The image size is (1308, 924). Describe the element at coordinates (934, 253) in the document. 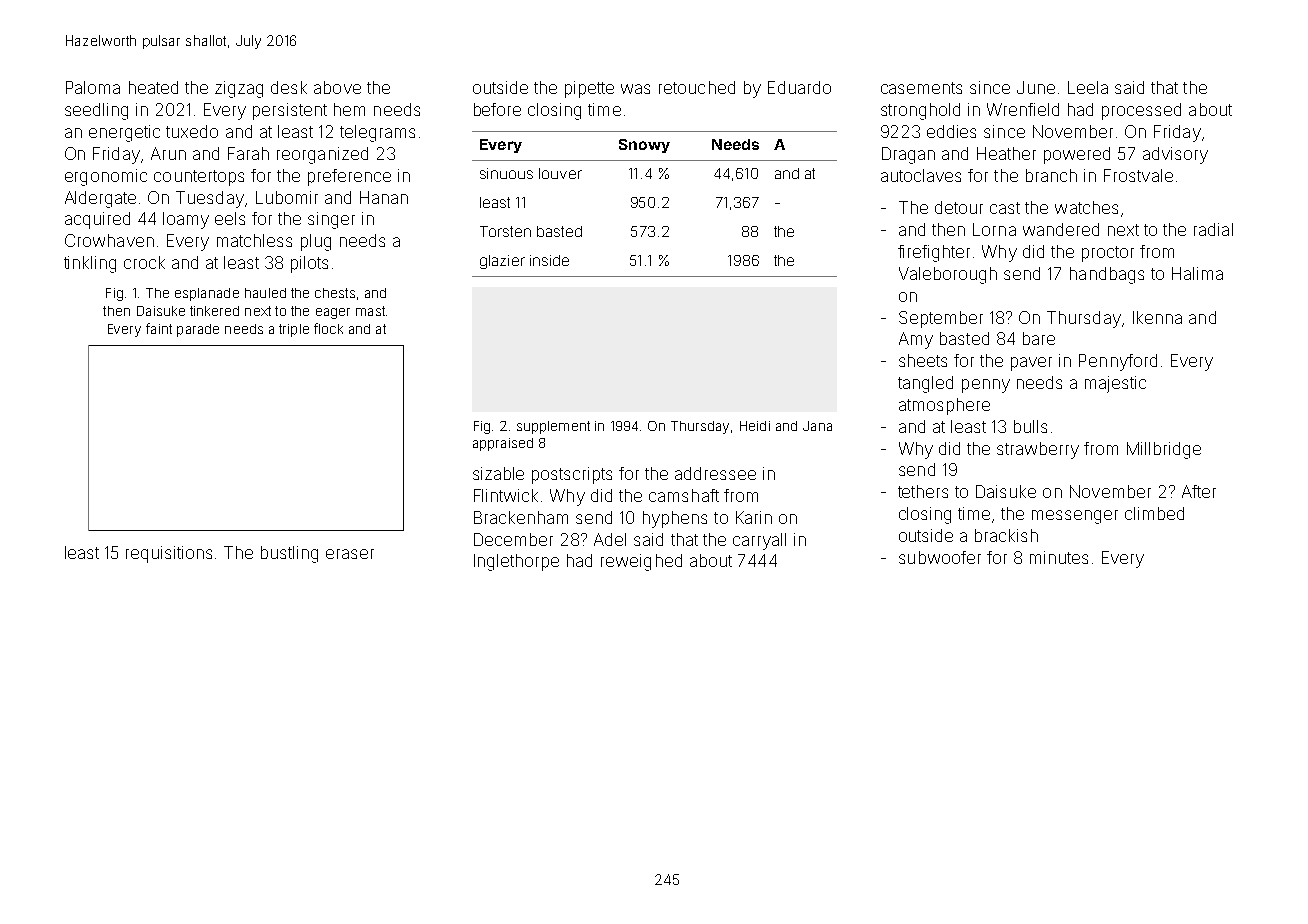

I see `firefighter` at that location.
